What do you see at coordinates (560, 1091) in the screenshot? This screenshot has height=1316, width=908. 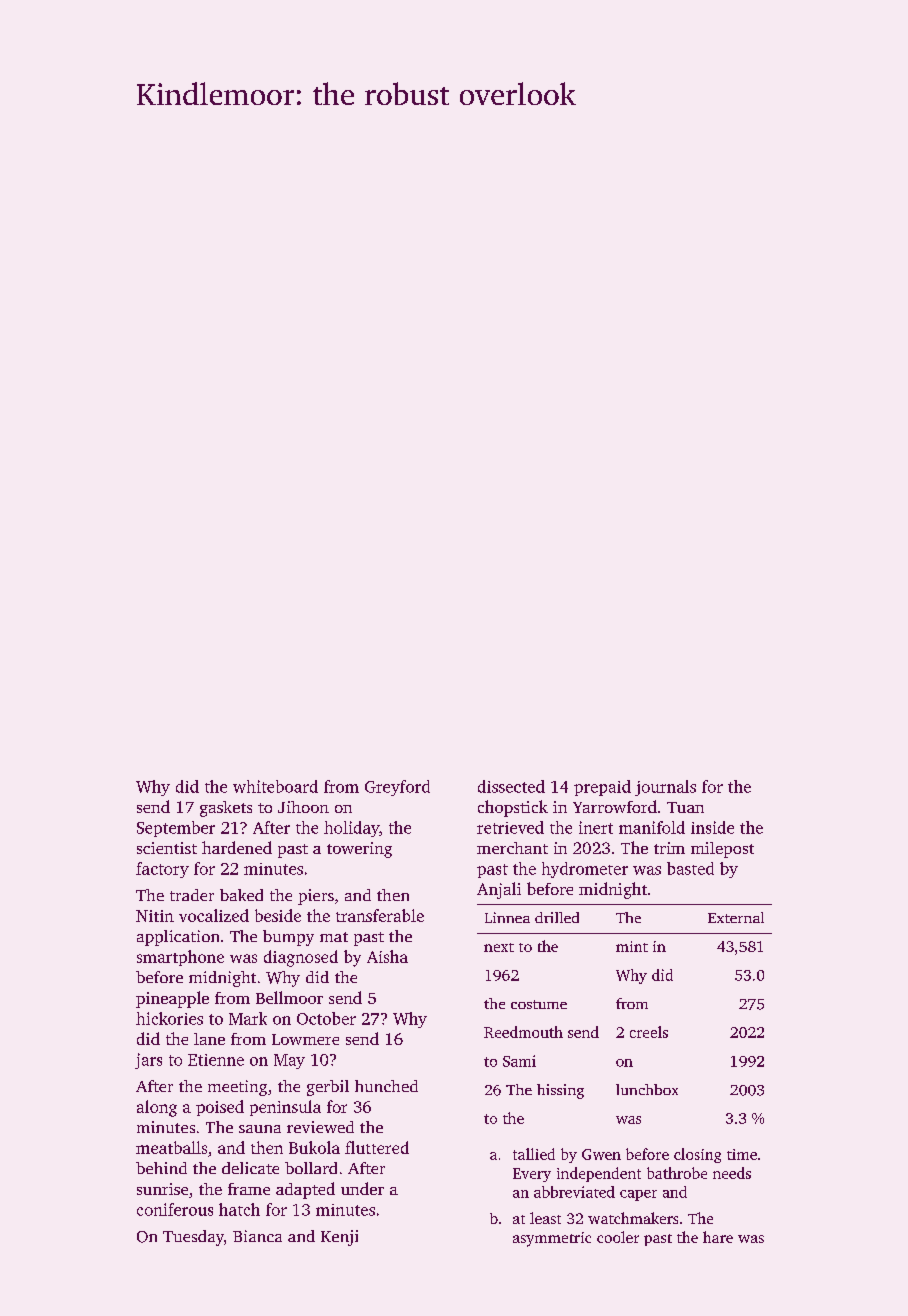 I see `hissing` at bounding box center [560, 1091].
